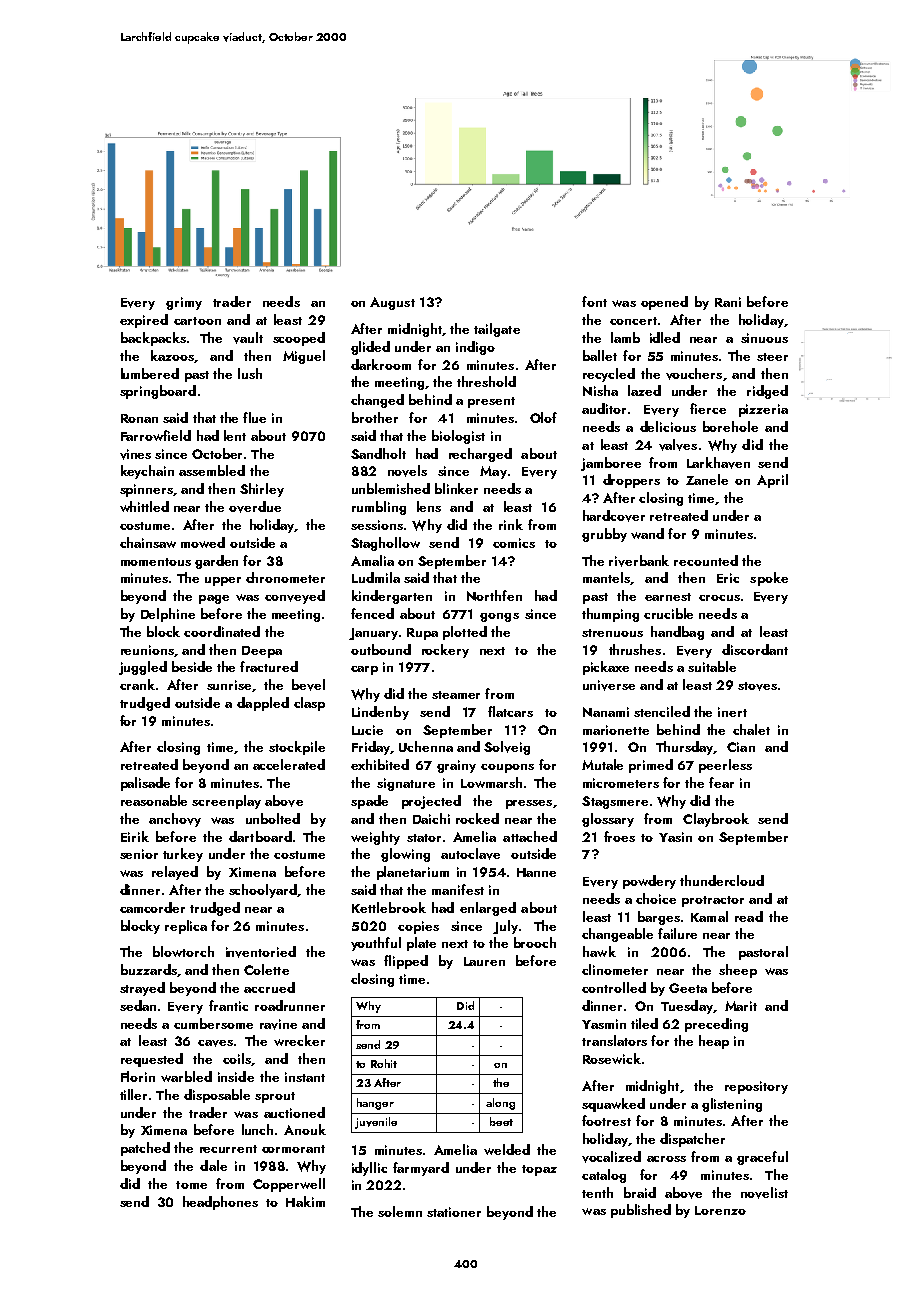 The image size is (908, 1316). What do you see at coordinates (497, 330) in the screenshot?
I see `tailgate` at bounding box center [497, 330].
